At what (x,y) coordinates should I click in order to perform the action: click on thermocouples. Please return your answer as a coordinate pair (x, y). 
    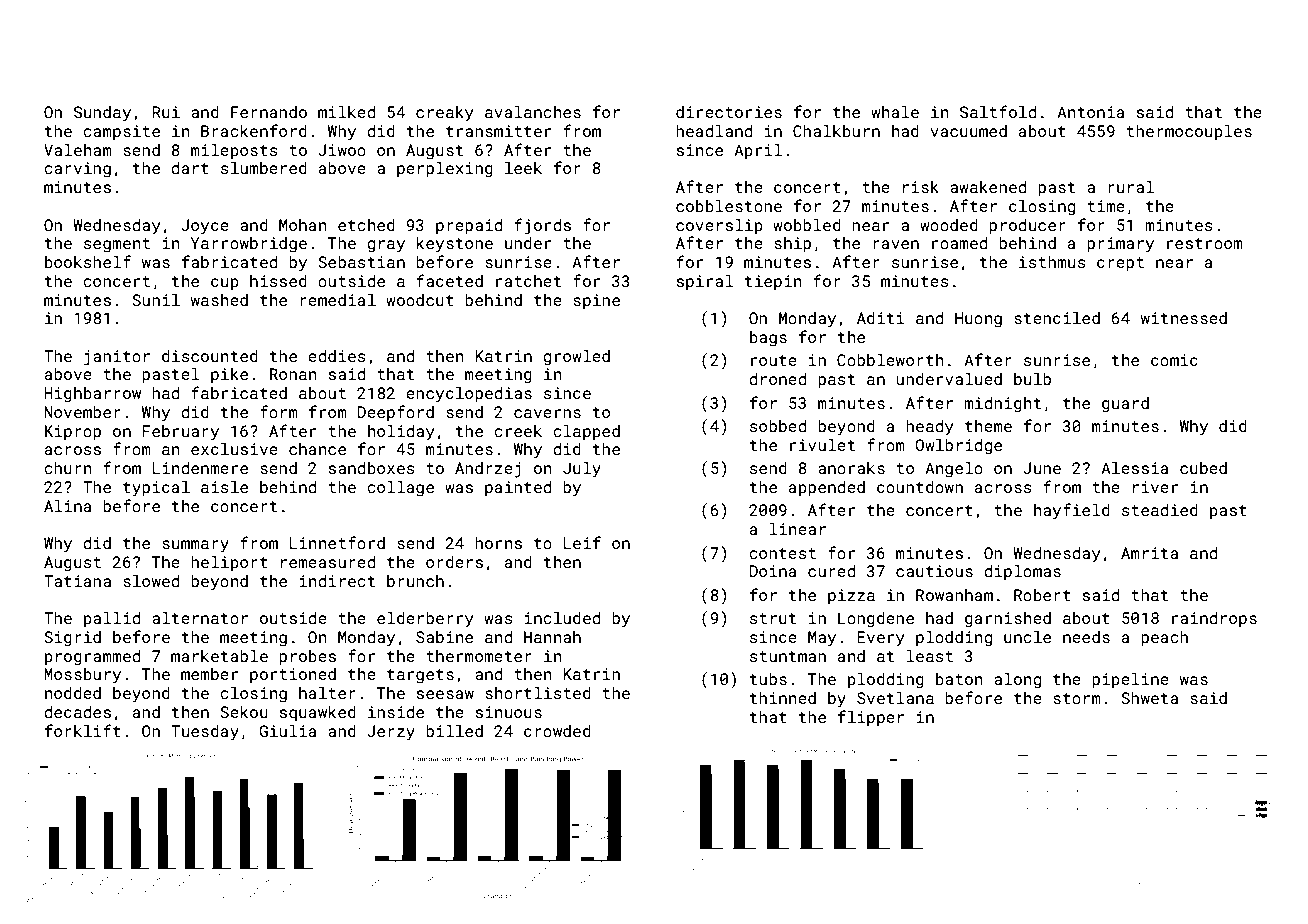
    Looking at the image, I should click on (1189, 133).
